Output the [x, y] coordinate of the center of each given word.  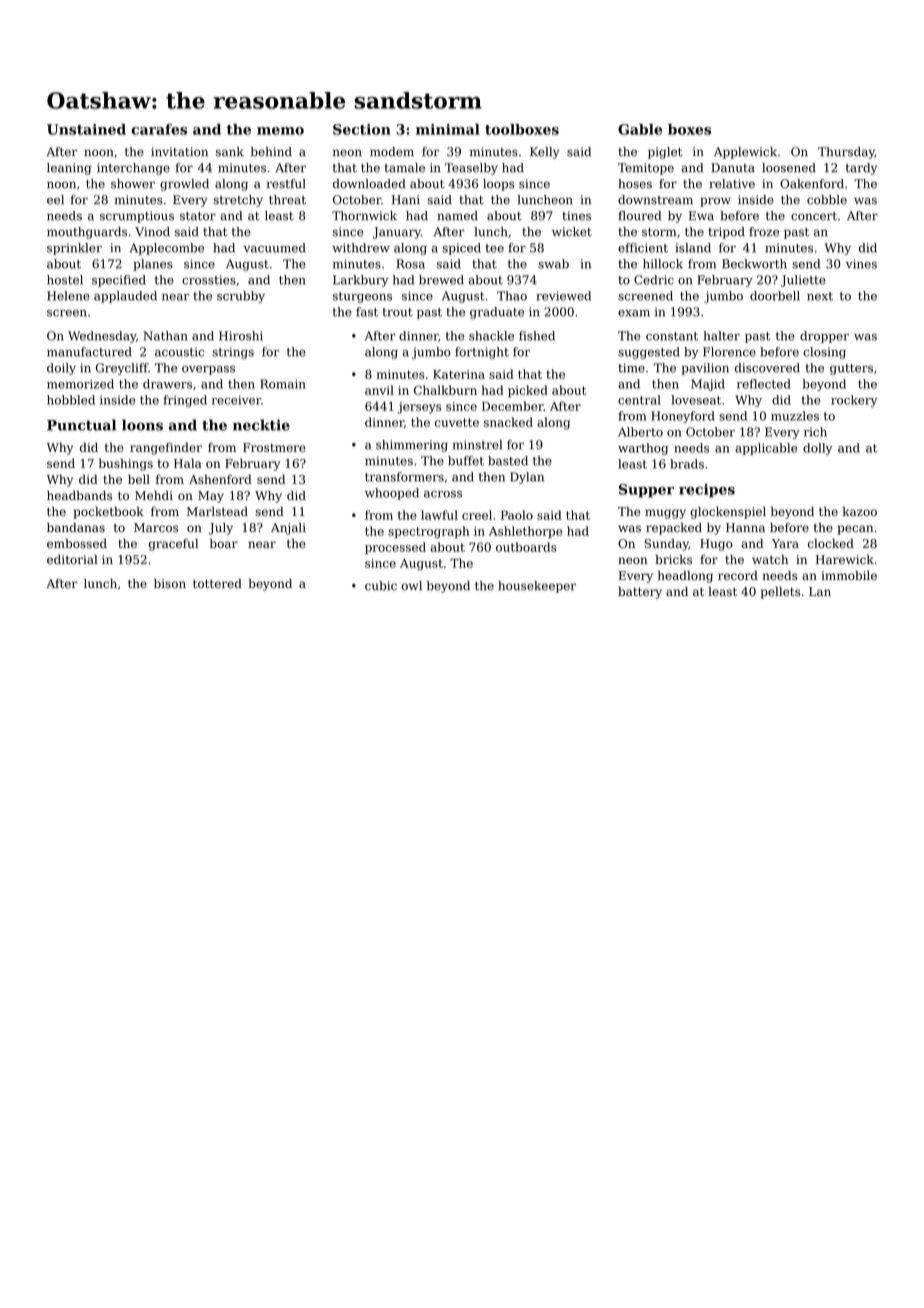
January [397, 233]
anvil [379, 390]
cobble [827, 200]
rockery [854, 401]
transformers [404, 477]
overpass [208, 370]
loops [499, 185]
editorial [72, 559]
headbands [79, 495]
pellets [780, 593]
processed [395, 548]
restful [286, 184]
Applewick [745, 153]
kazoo [860, 512]
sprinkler [74, 249]
